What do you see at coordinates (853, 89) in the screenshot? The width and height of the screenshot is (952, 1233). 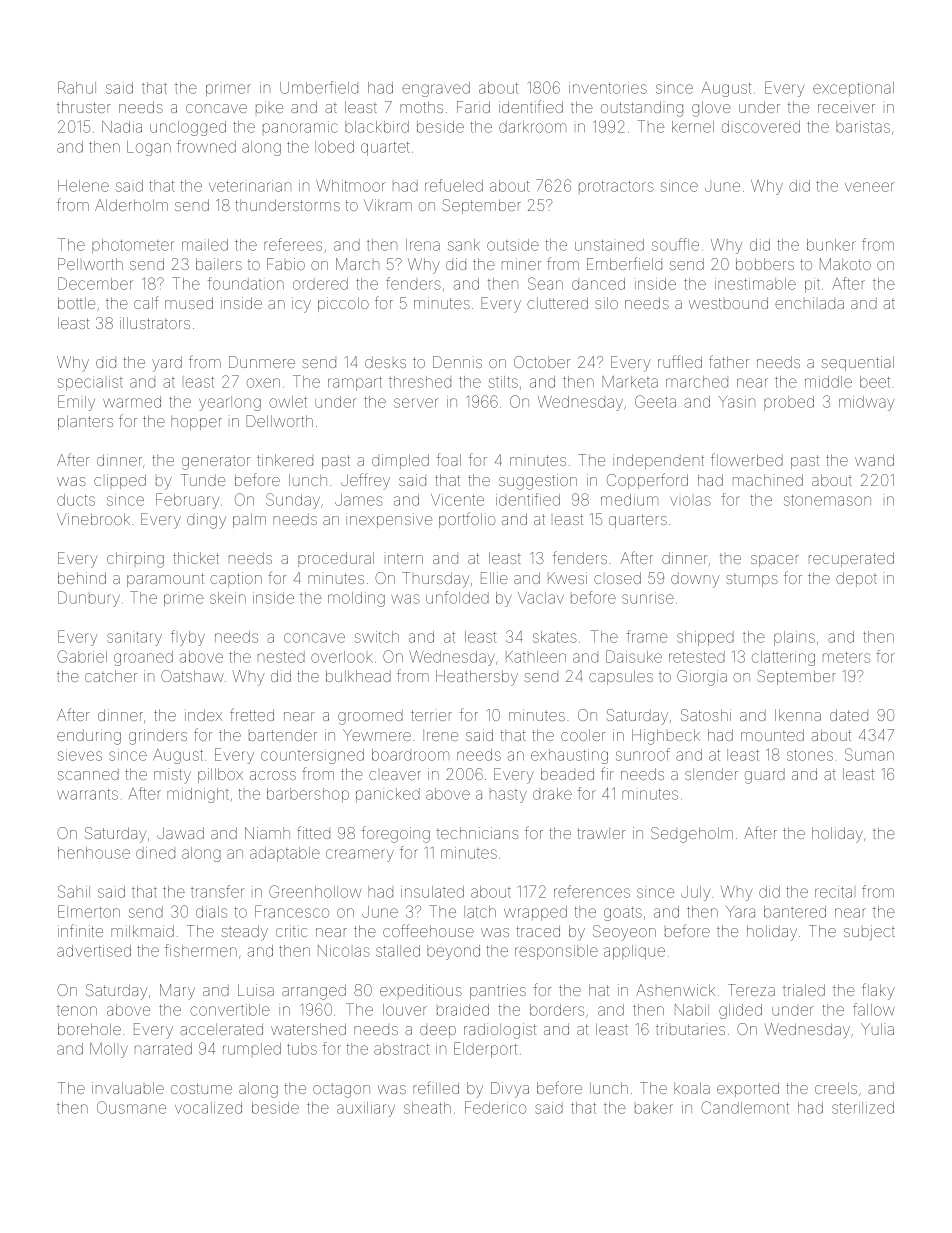 I see `exceptional` at bounding box center [853, 89].
